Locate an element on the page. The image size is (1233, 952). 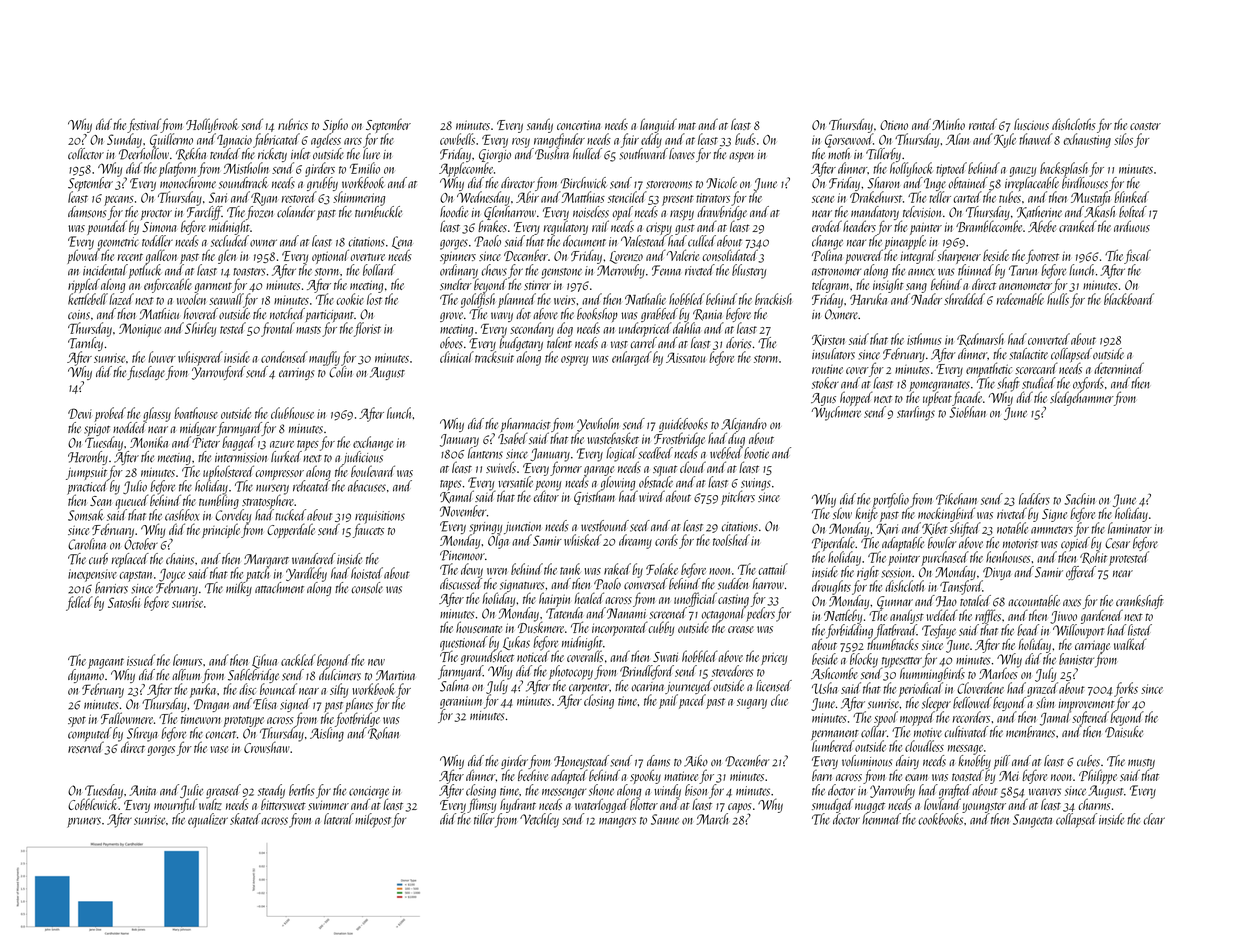
tiptoed is located at coordinates (951, 169).
